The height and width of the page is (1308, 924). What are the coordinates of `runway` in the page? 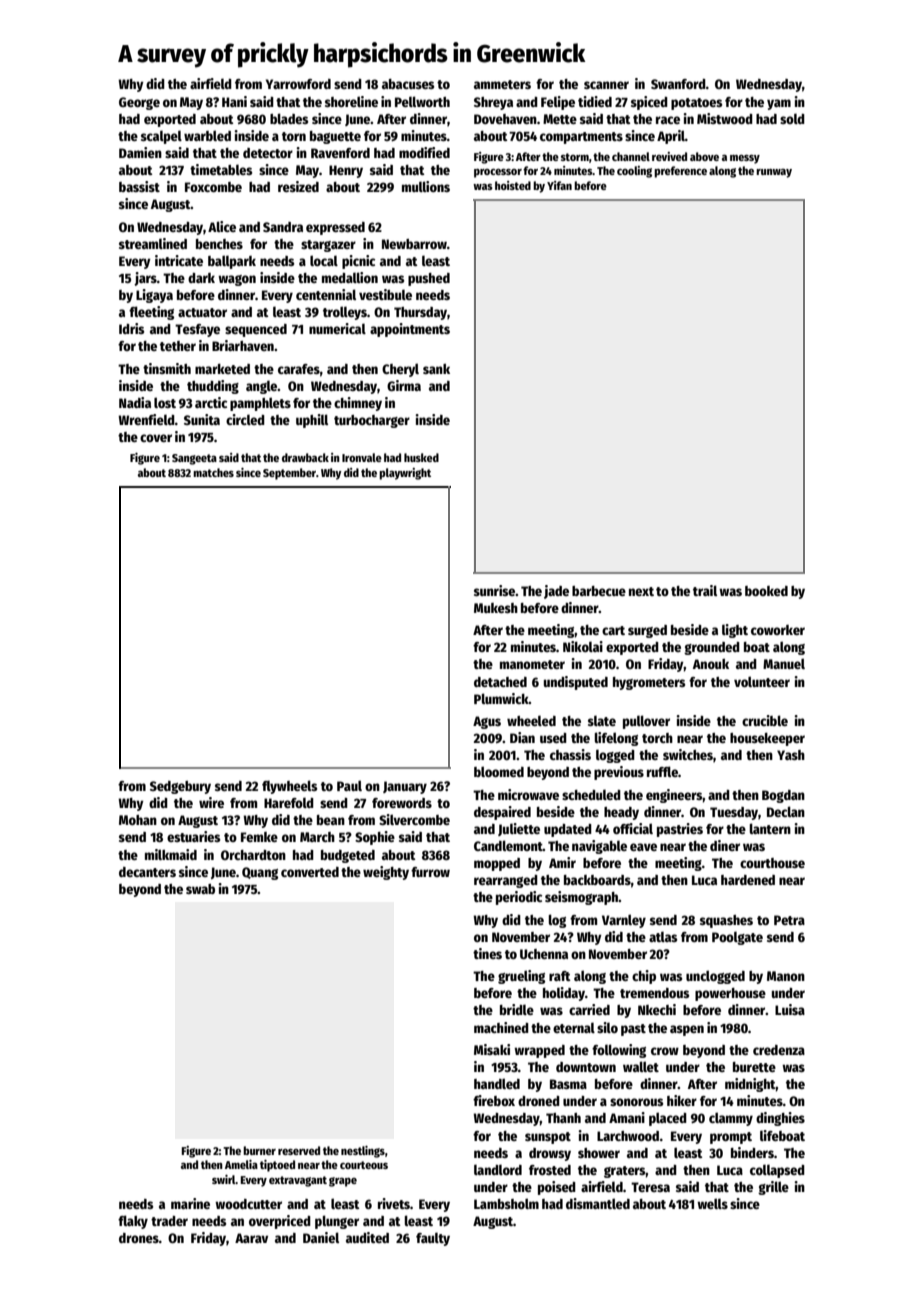 It's located at (774, 173).
